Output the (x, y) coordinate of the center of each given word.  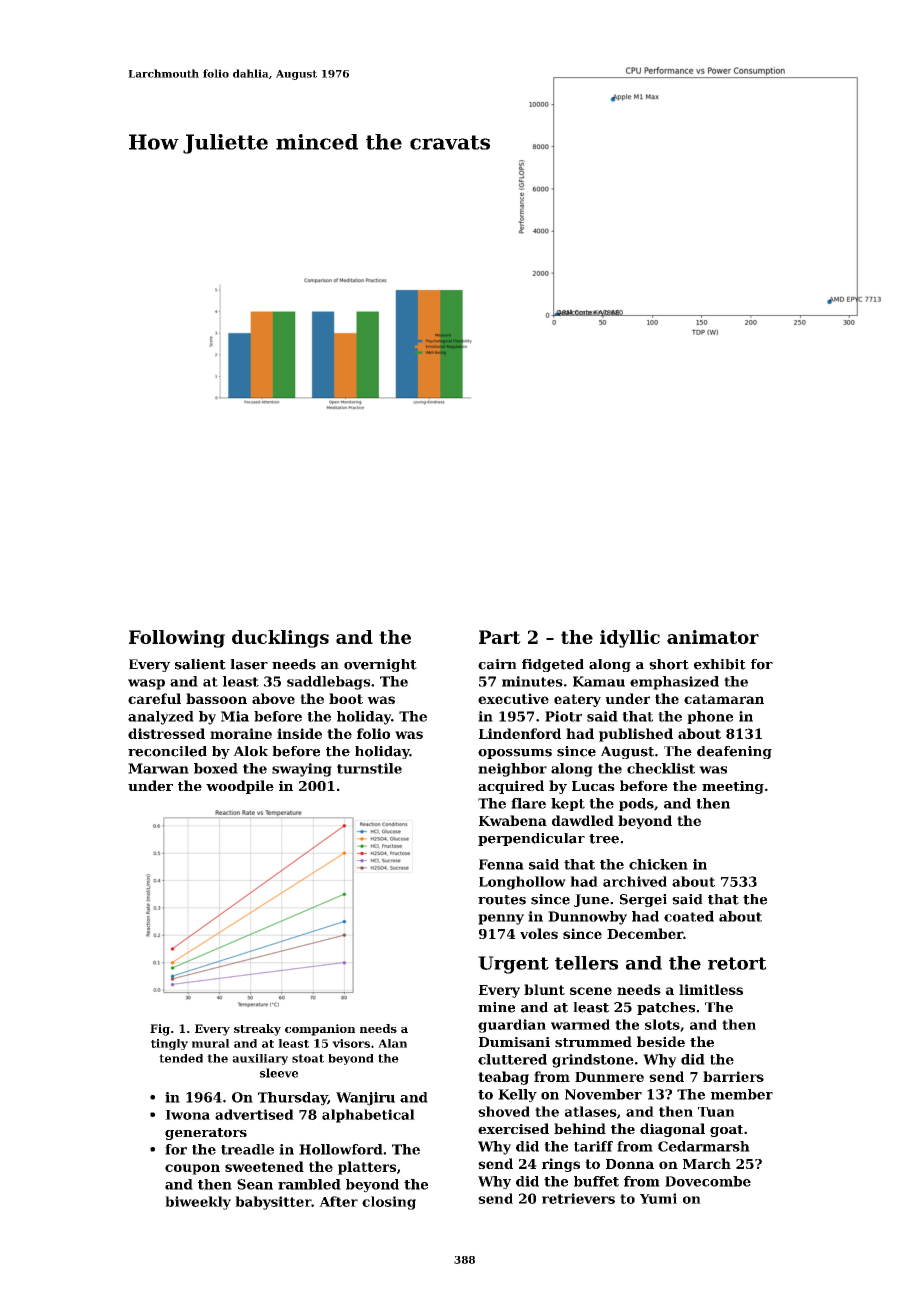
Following (177, 639)
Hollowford (341, 1149)
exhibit (720, 664)
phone (710, 717)
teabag (503, 1078)
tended (181, 1058)
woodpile (240, 787)
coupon (192, 1169)
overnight (380, 665)
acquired (511, 787)
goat (726, 1131)
